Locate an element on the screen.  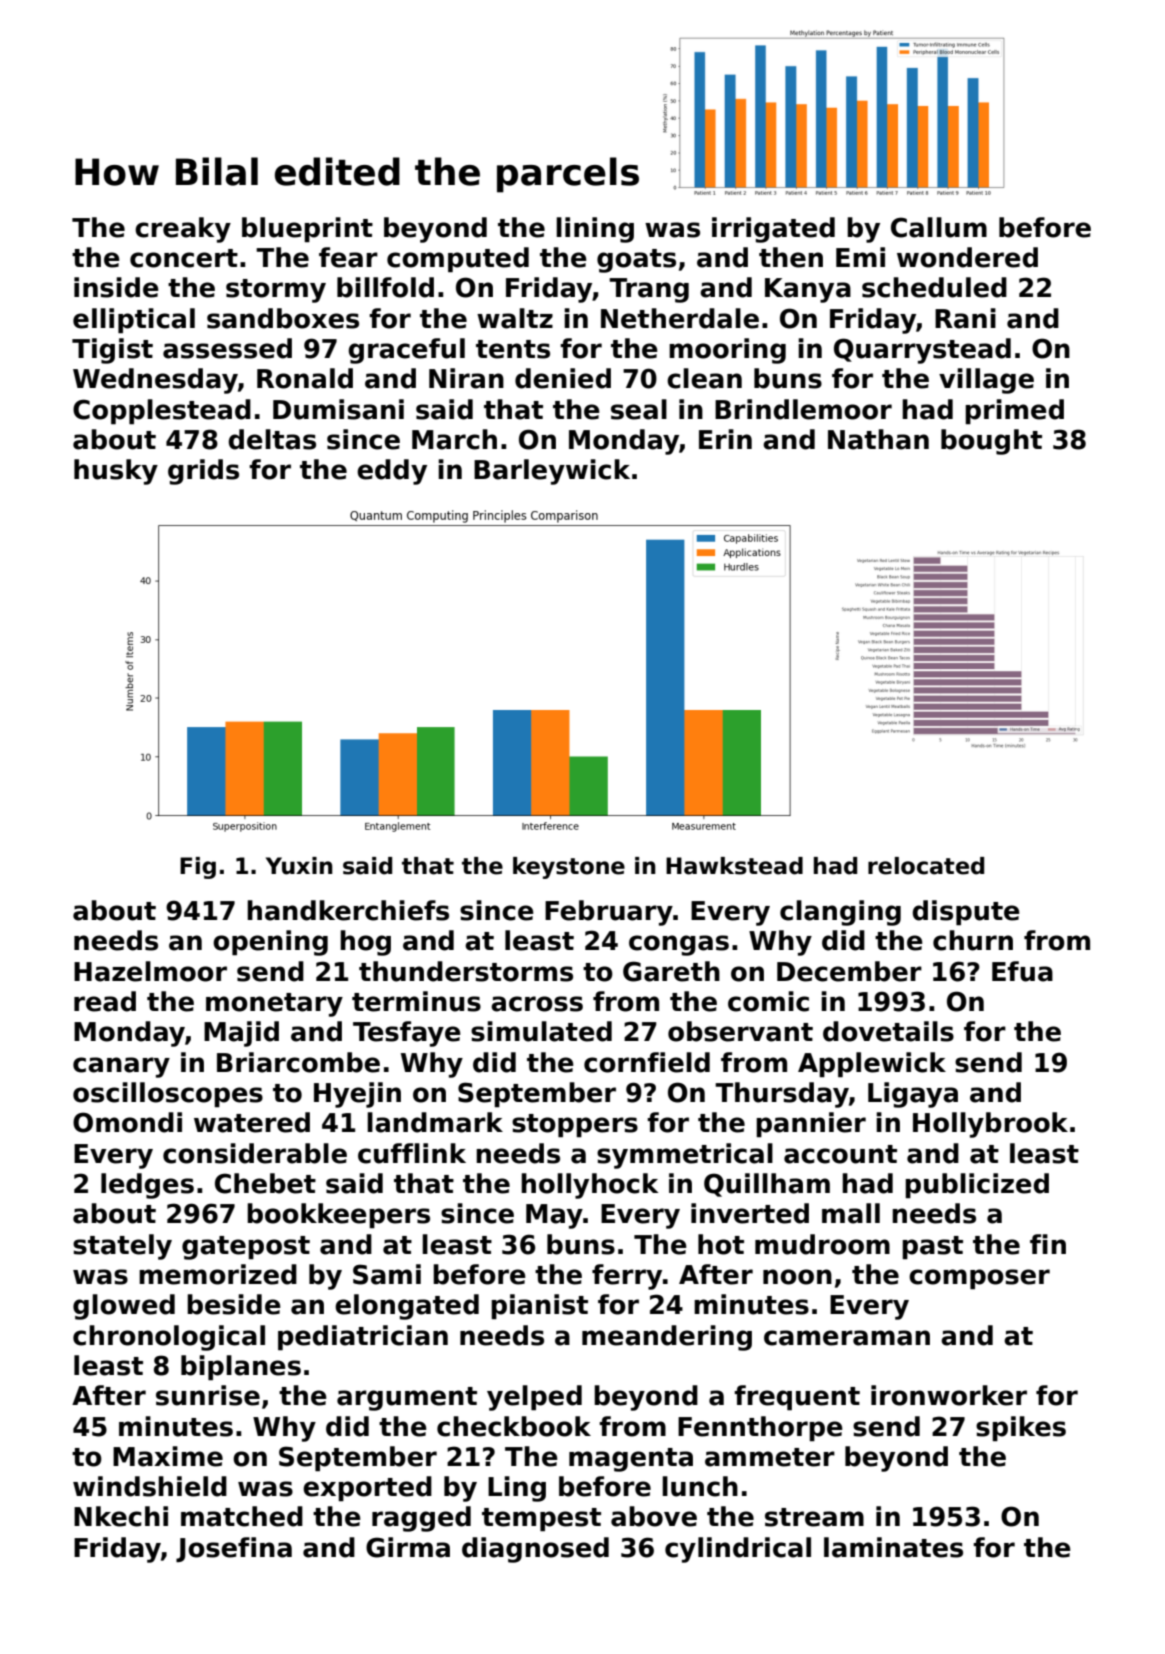
creaky is located at coordinates (183, 230).
